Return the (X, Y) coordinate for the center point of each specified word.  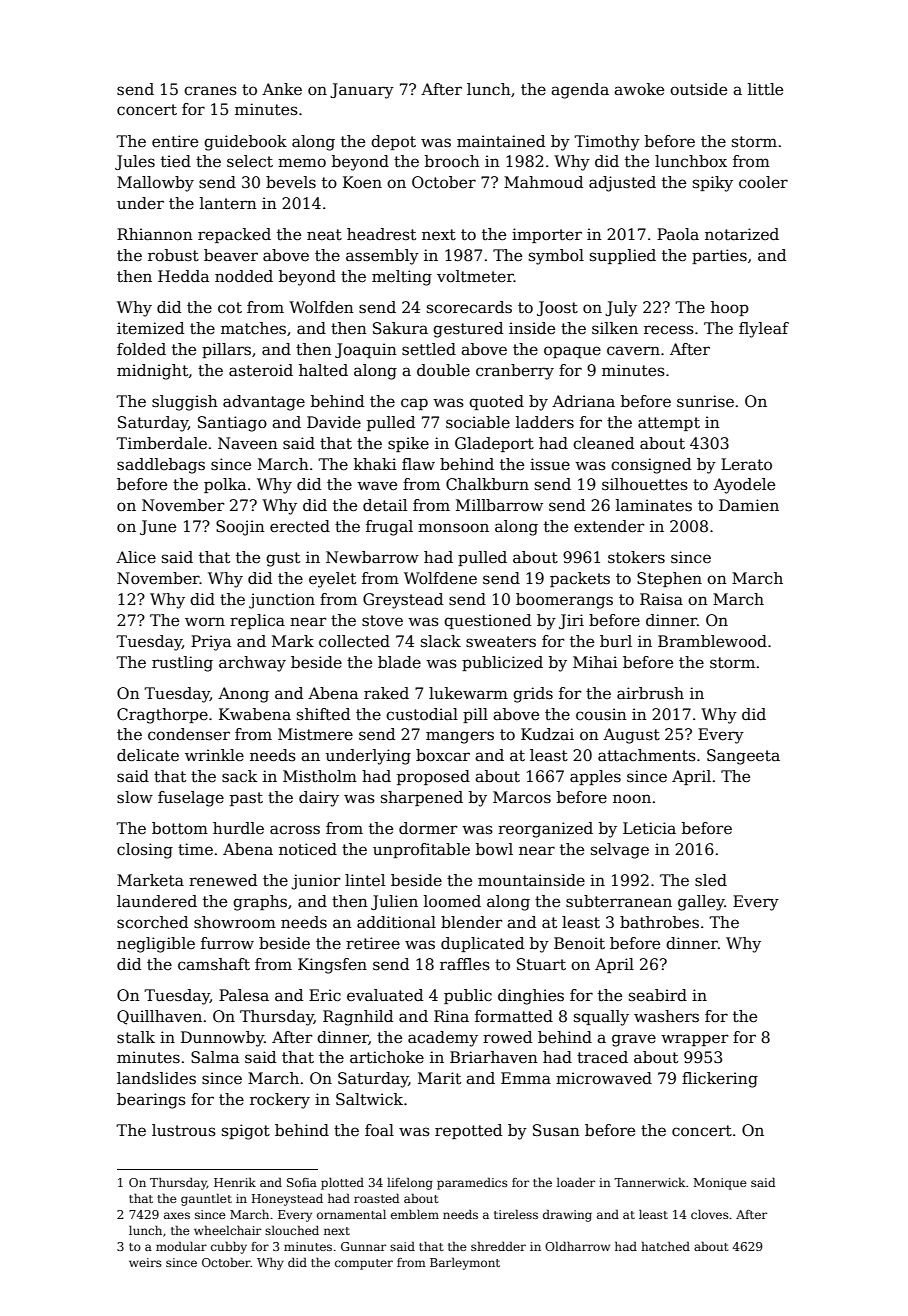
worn (205, 621)
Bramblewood (712, 641)
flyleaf (764, 330)
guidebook (245, 143)
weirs (145, 1262)
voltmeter (475, 276)
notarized (742, 234)
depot (393, 142)
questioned (487, 621)
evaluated (385, 995)
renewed (223, 880)
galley (701, 903)
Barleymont (465, 1263)
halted (323, 370)
